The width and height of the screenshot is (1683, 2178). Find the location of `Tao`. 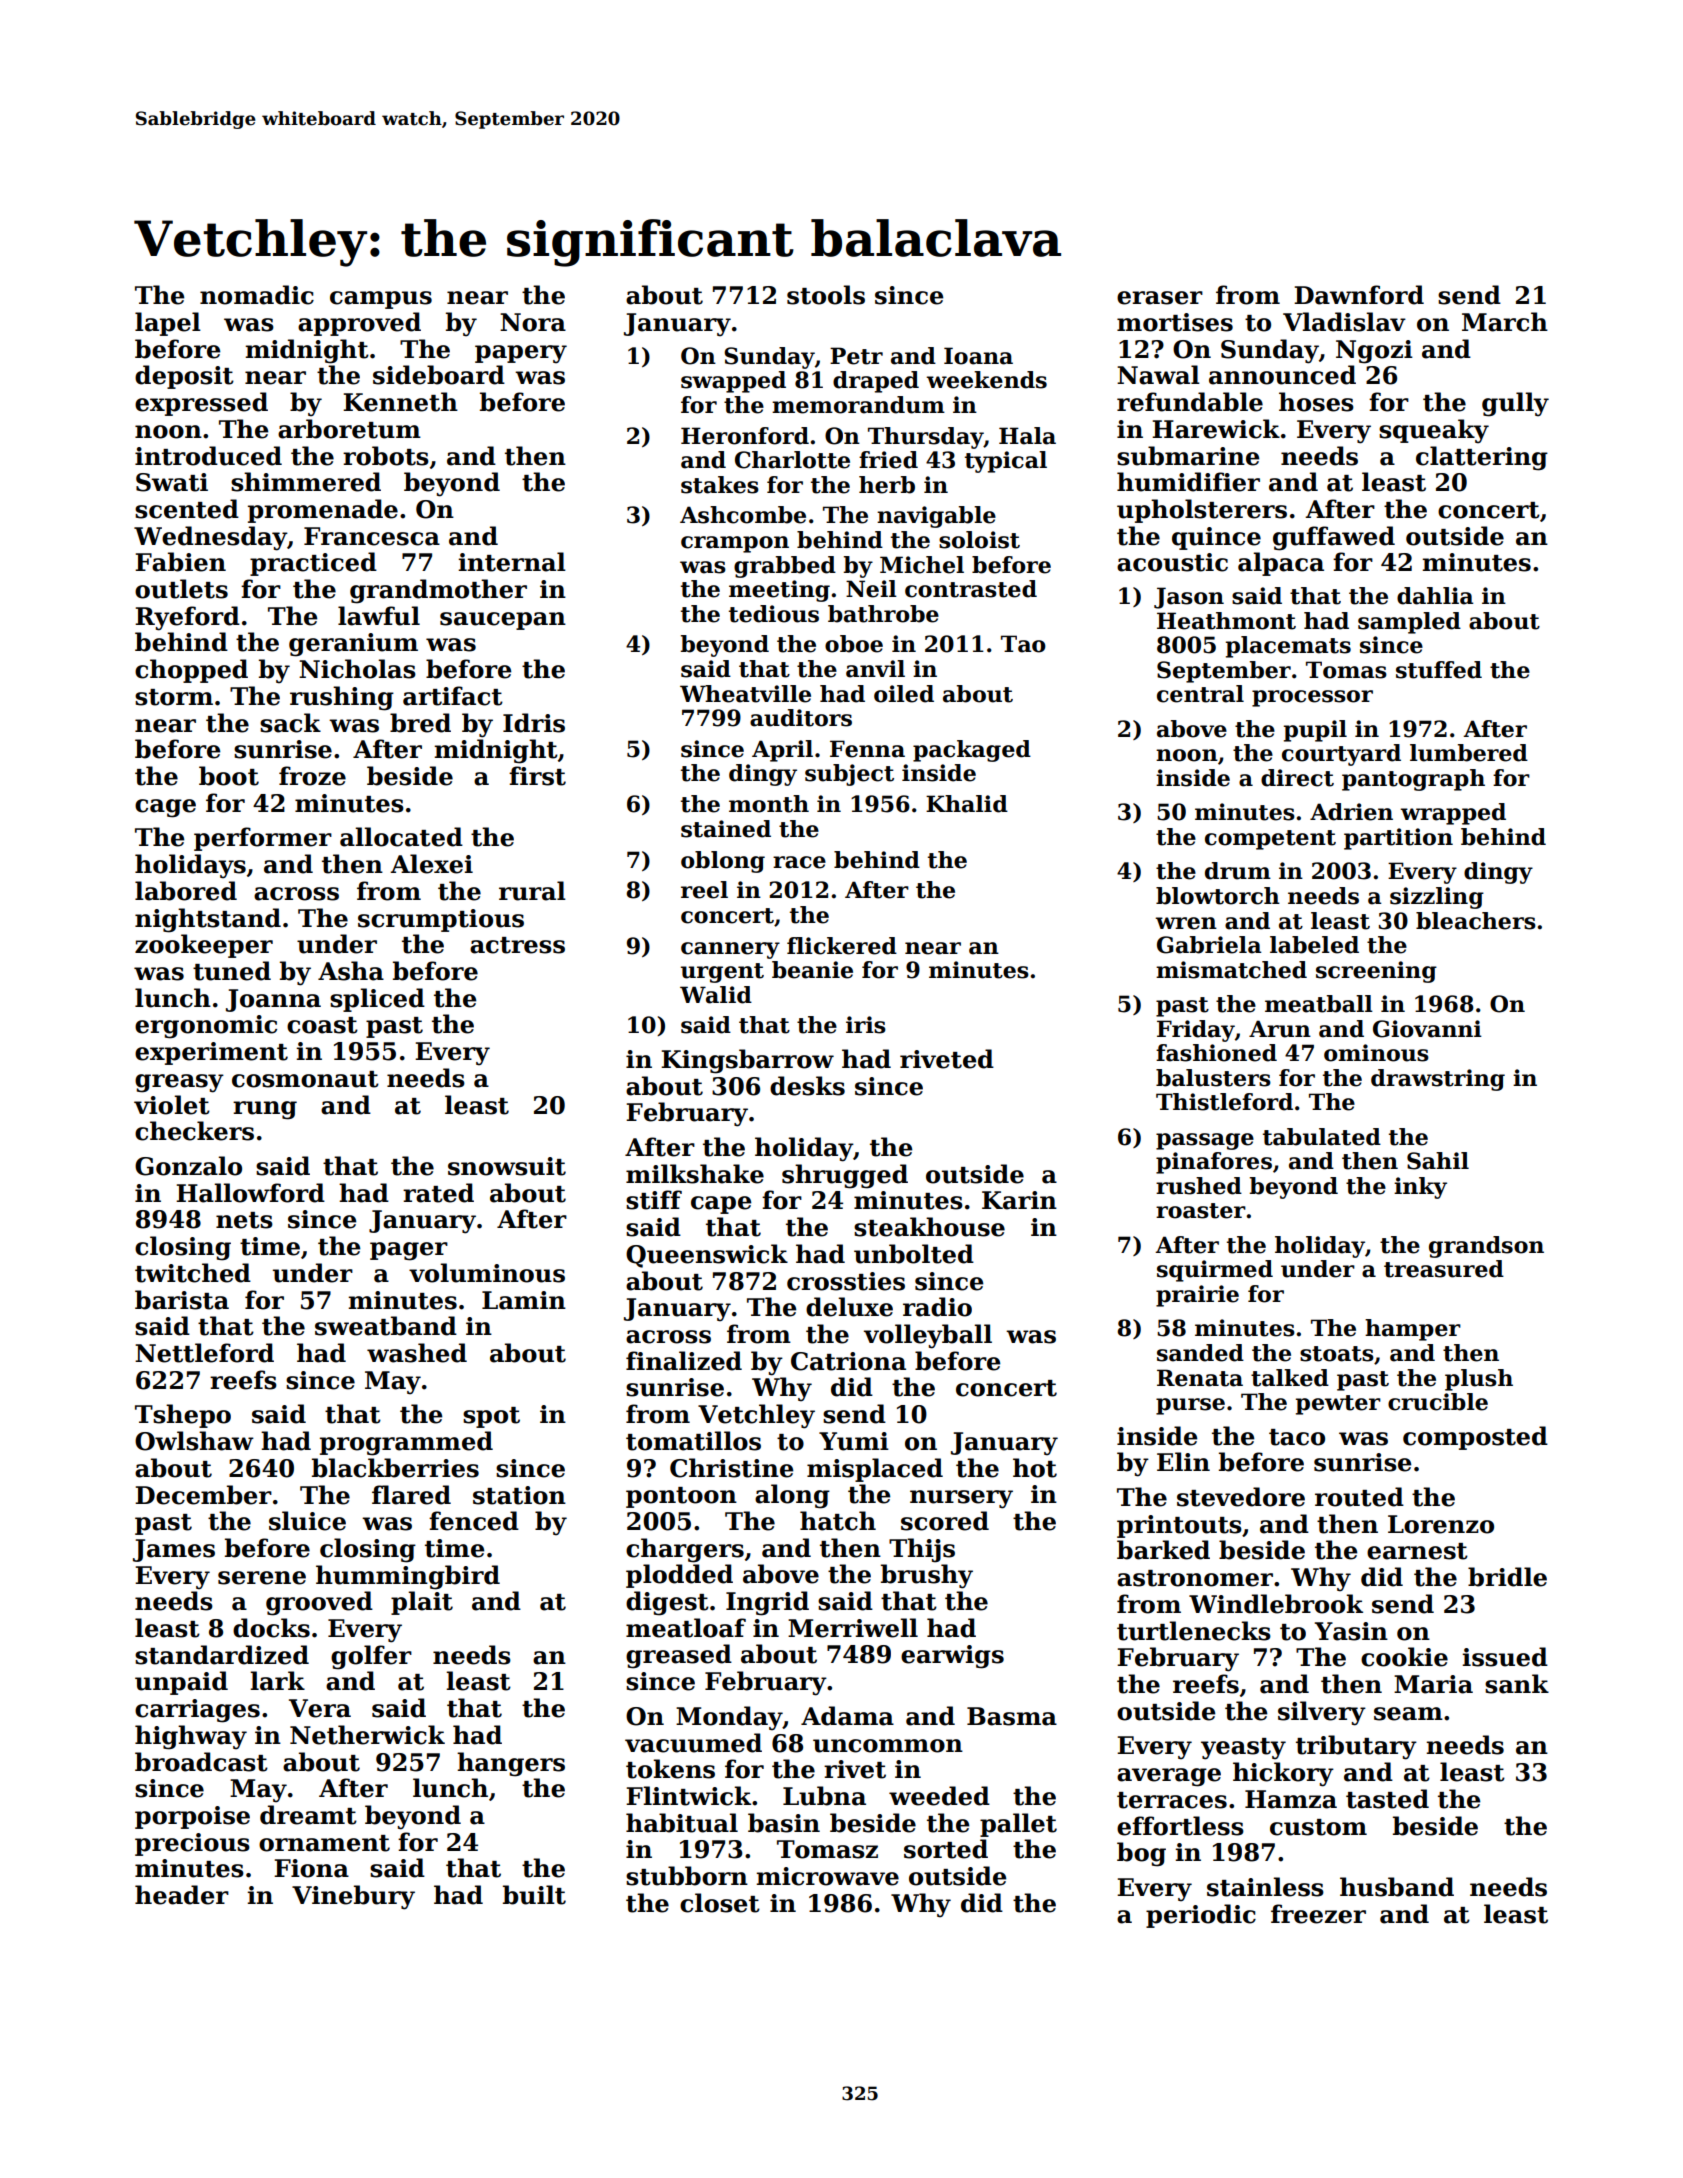

Tao is located at coordinates (1023, 644).
